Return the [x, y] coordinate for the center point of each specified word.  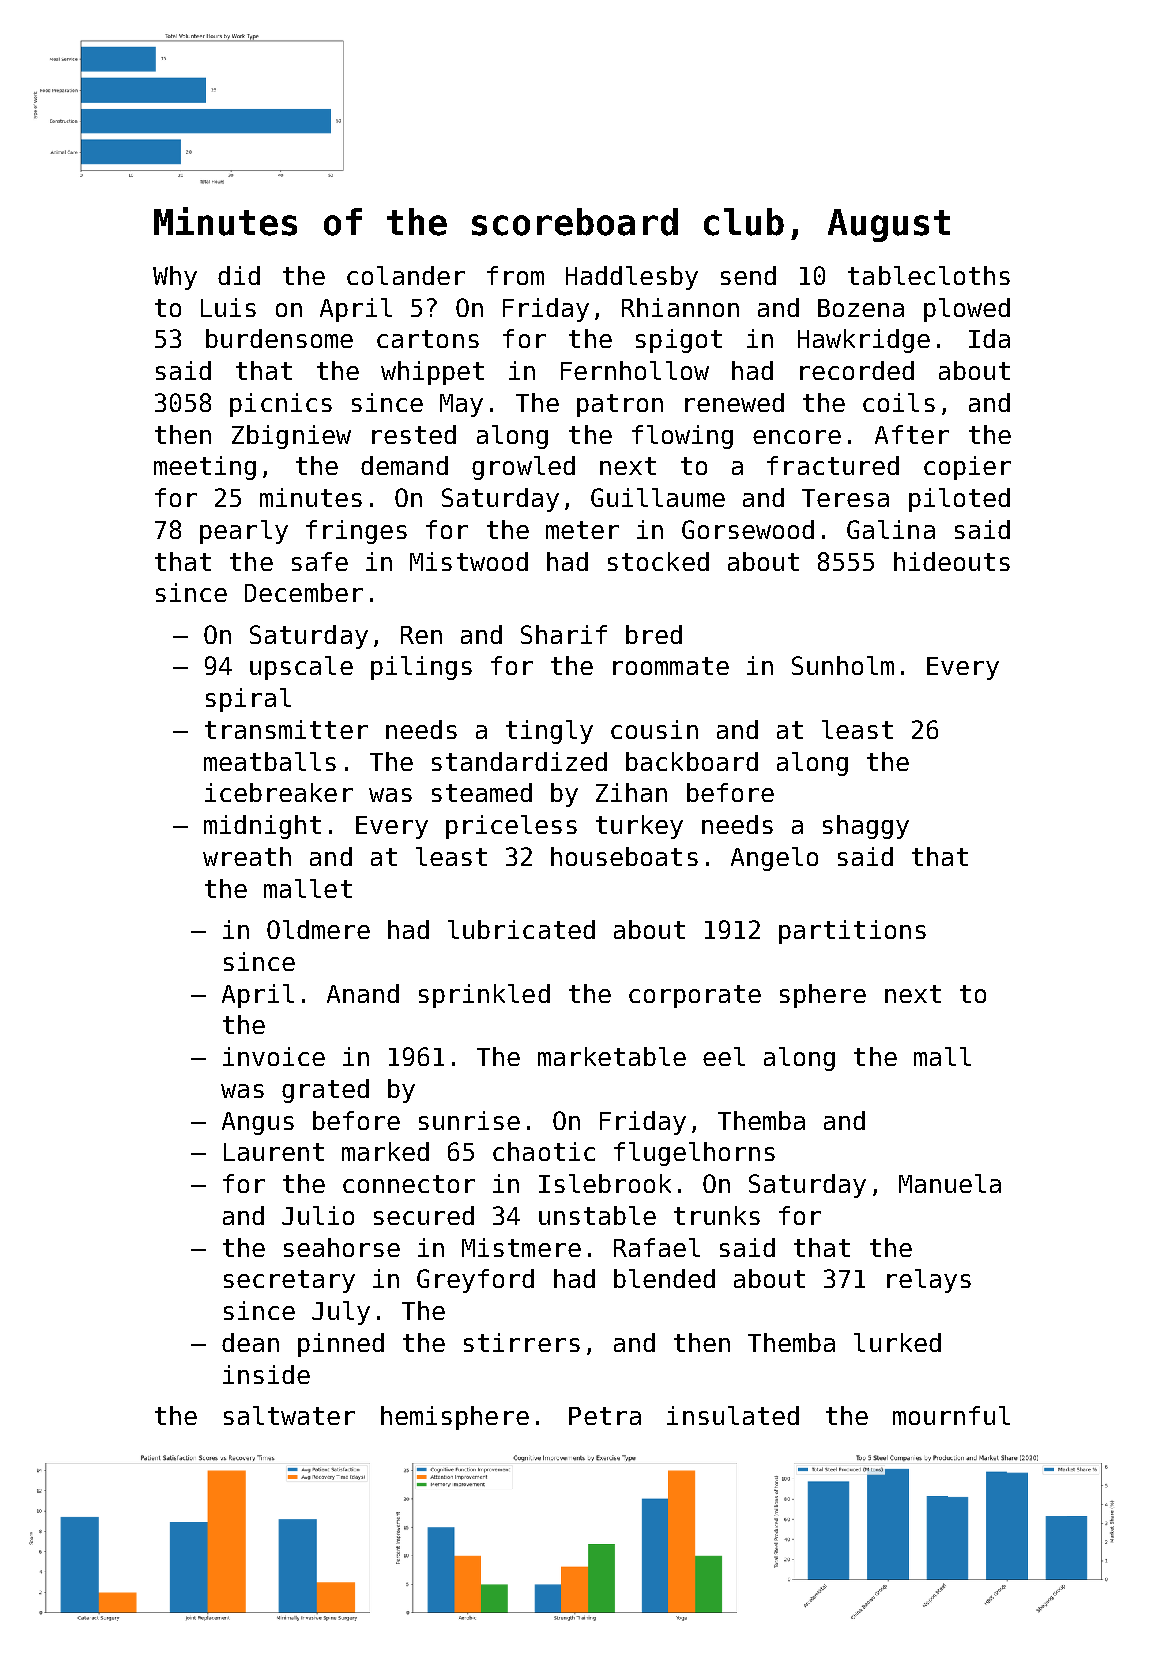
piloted [959, 500]
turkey [639, 827]
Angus [258, 1123]
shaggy [866, 827]
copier [967, 468]
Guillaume [658, 497]
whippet [432, 373]
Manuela [950, 1183]
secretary [289, 1281]
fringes [356, 532]
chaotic [544, 1151]
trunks [717, 1215]
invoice [274, 1056]
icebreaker [279, 792]
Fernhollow [635, 370]
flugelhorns [694, 1154]
